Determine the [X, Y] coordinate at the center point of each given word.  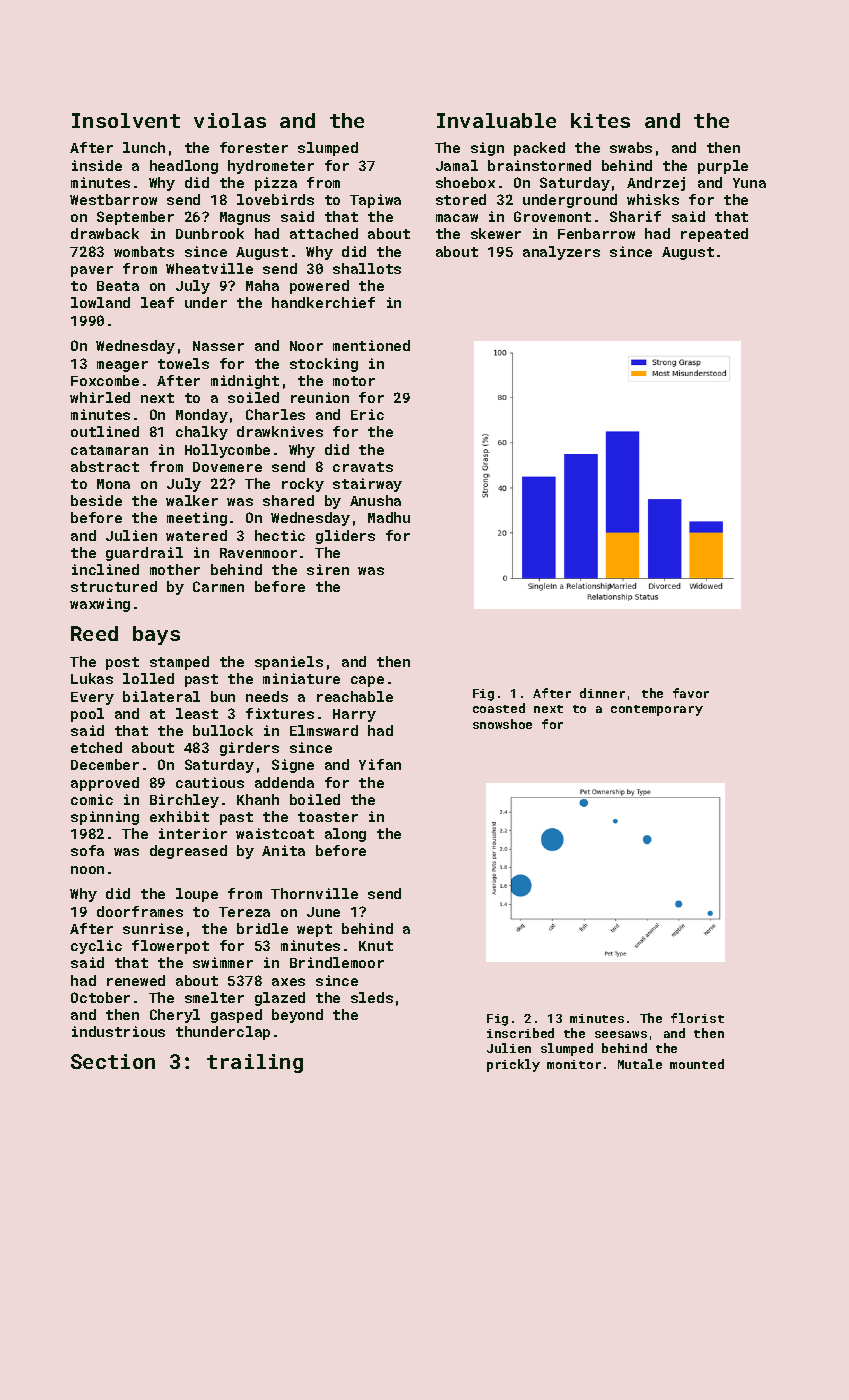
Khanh [258, 799]
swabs [631, 147]
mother [175, 569]
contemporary [657, 710]
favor [691, 693]
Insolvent [126, 120]
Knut [376, 946]
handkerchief [323, 302]
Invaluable [496, 120]
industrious [118, 1031]
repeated [714, 235]
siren [328, 569]
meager [122, 366]
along [345, 835]
